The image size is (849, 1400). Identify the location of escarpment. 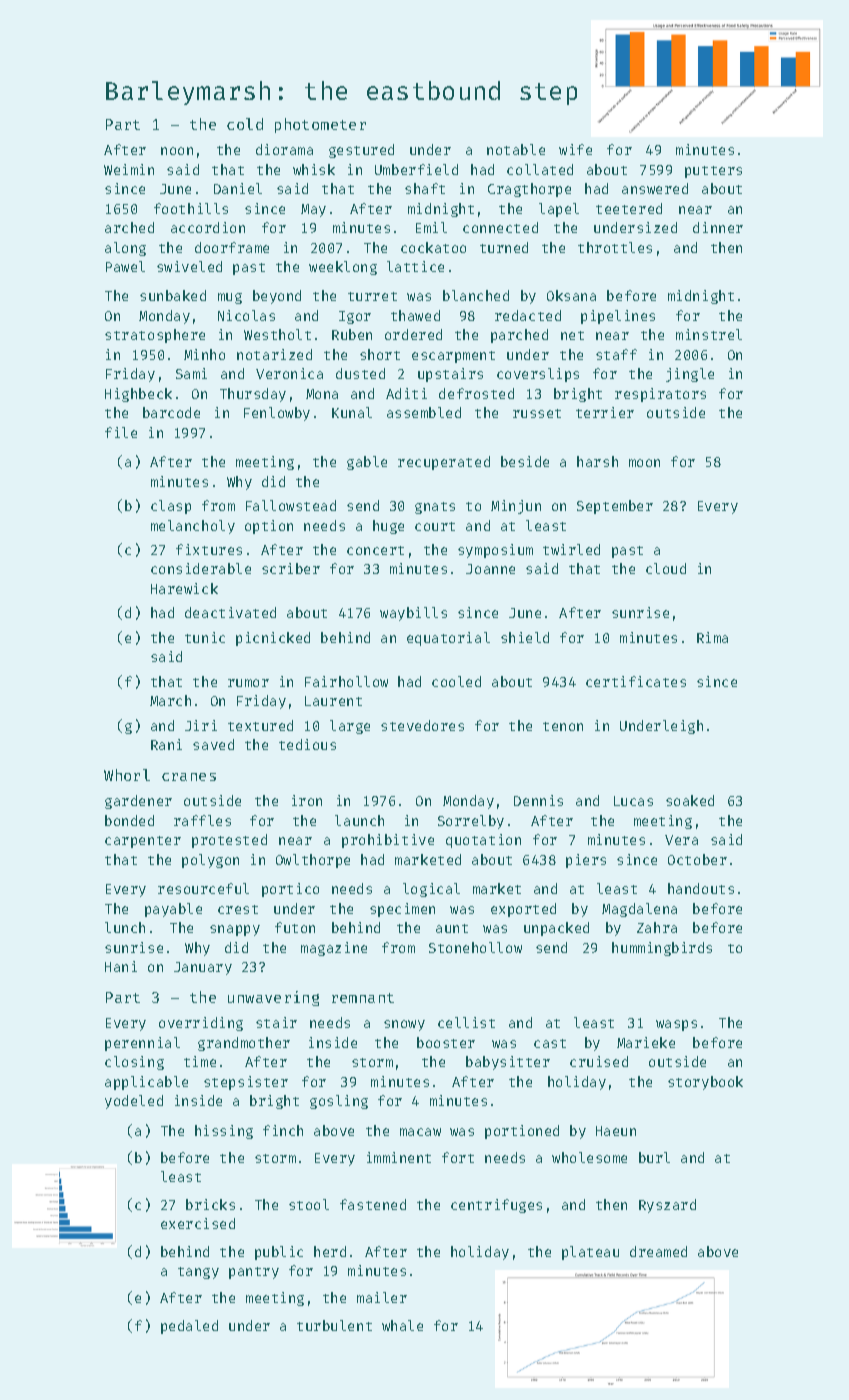
(453, 357).
